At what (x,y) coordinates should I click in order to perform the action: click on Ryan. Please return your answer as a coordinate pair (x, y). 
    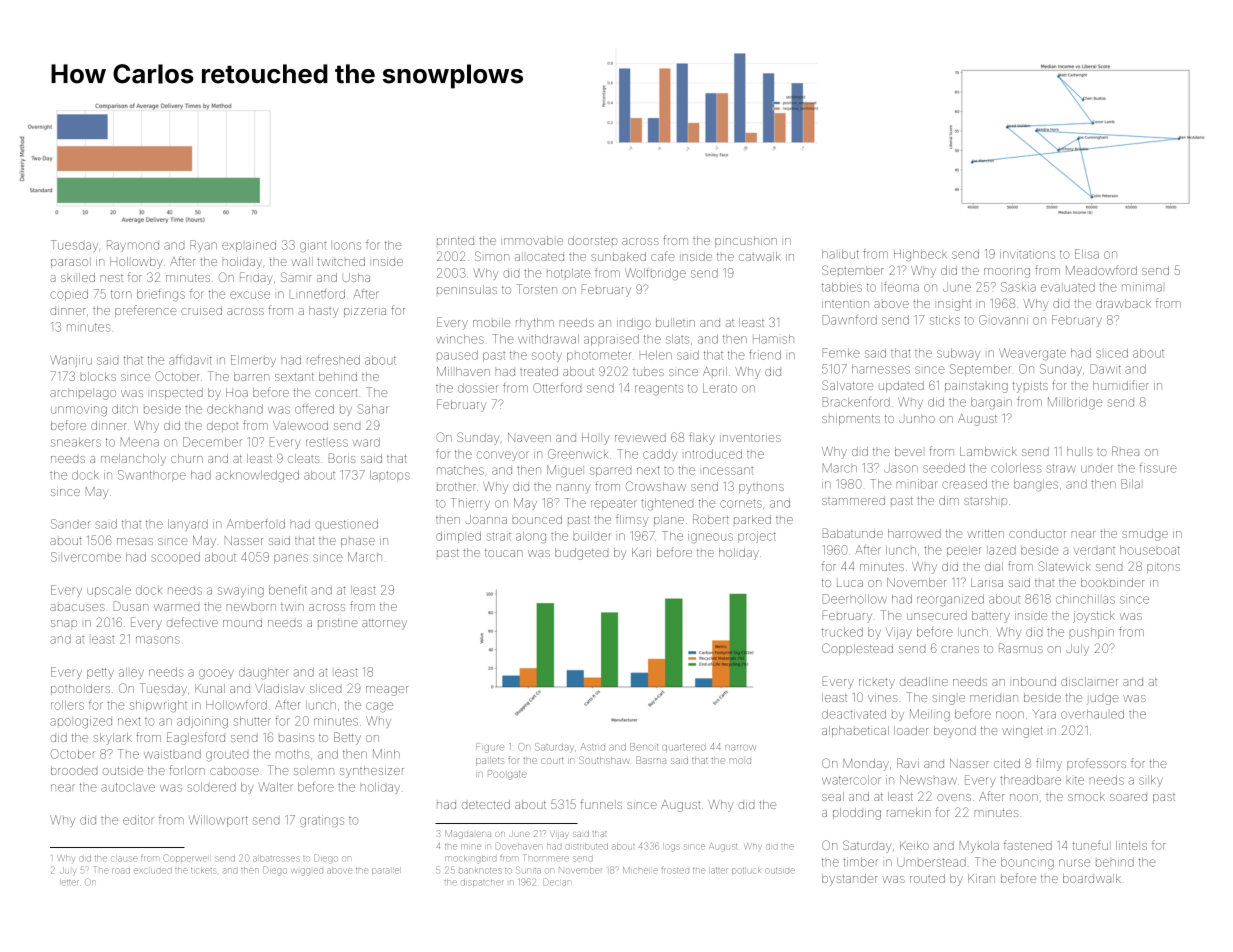
    Looking at the image, I should click on (203, 246).
